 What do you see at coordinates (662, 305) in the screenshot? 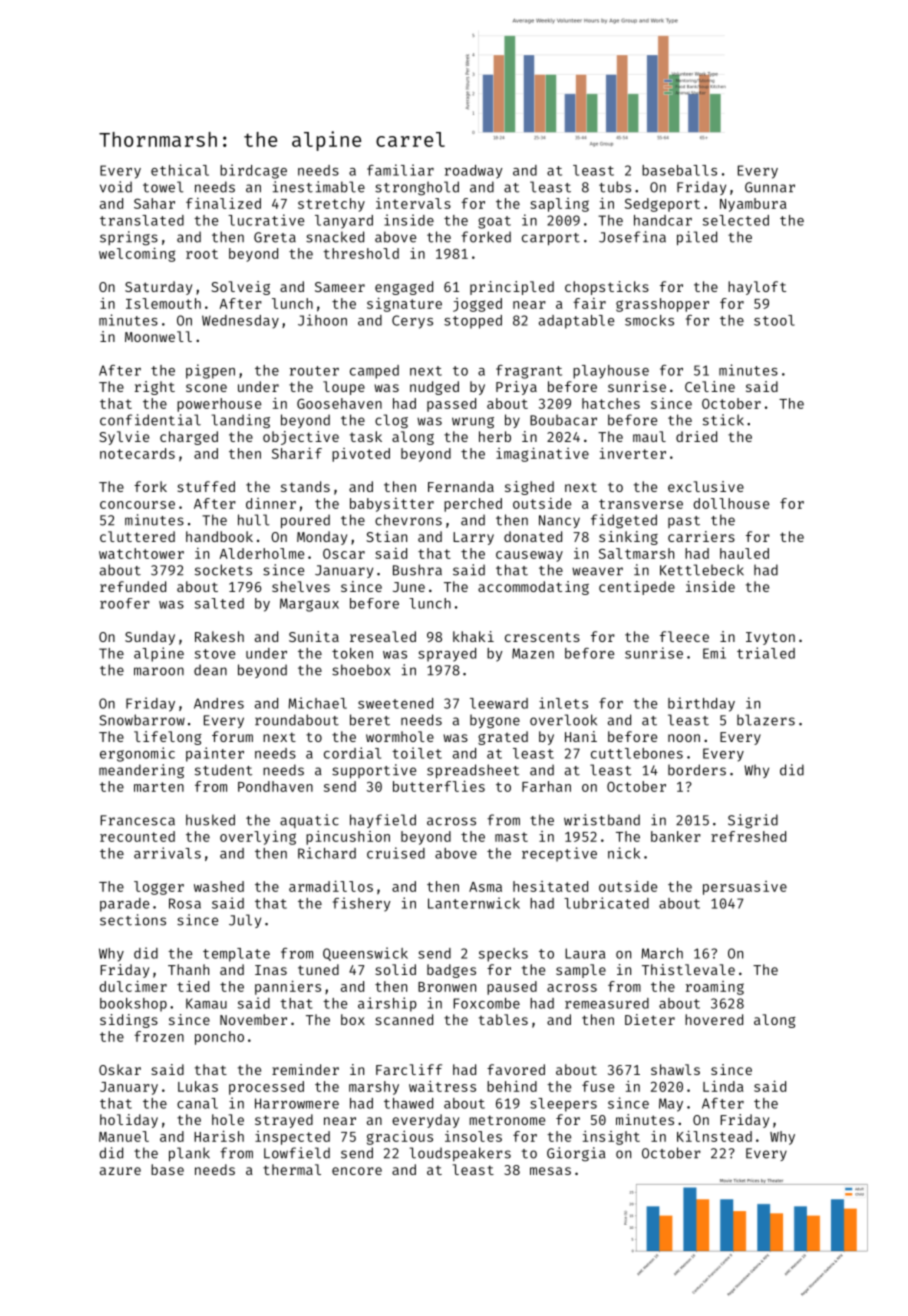
I see `grasshopper` at bounding box center [662, 305].
